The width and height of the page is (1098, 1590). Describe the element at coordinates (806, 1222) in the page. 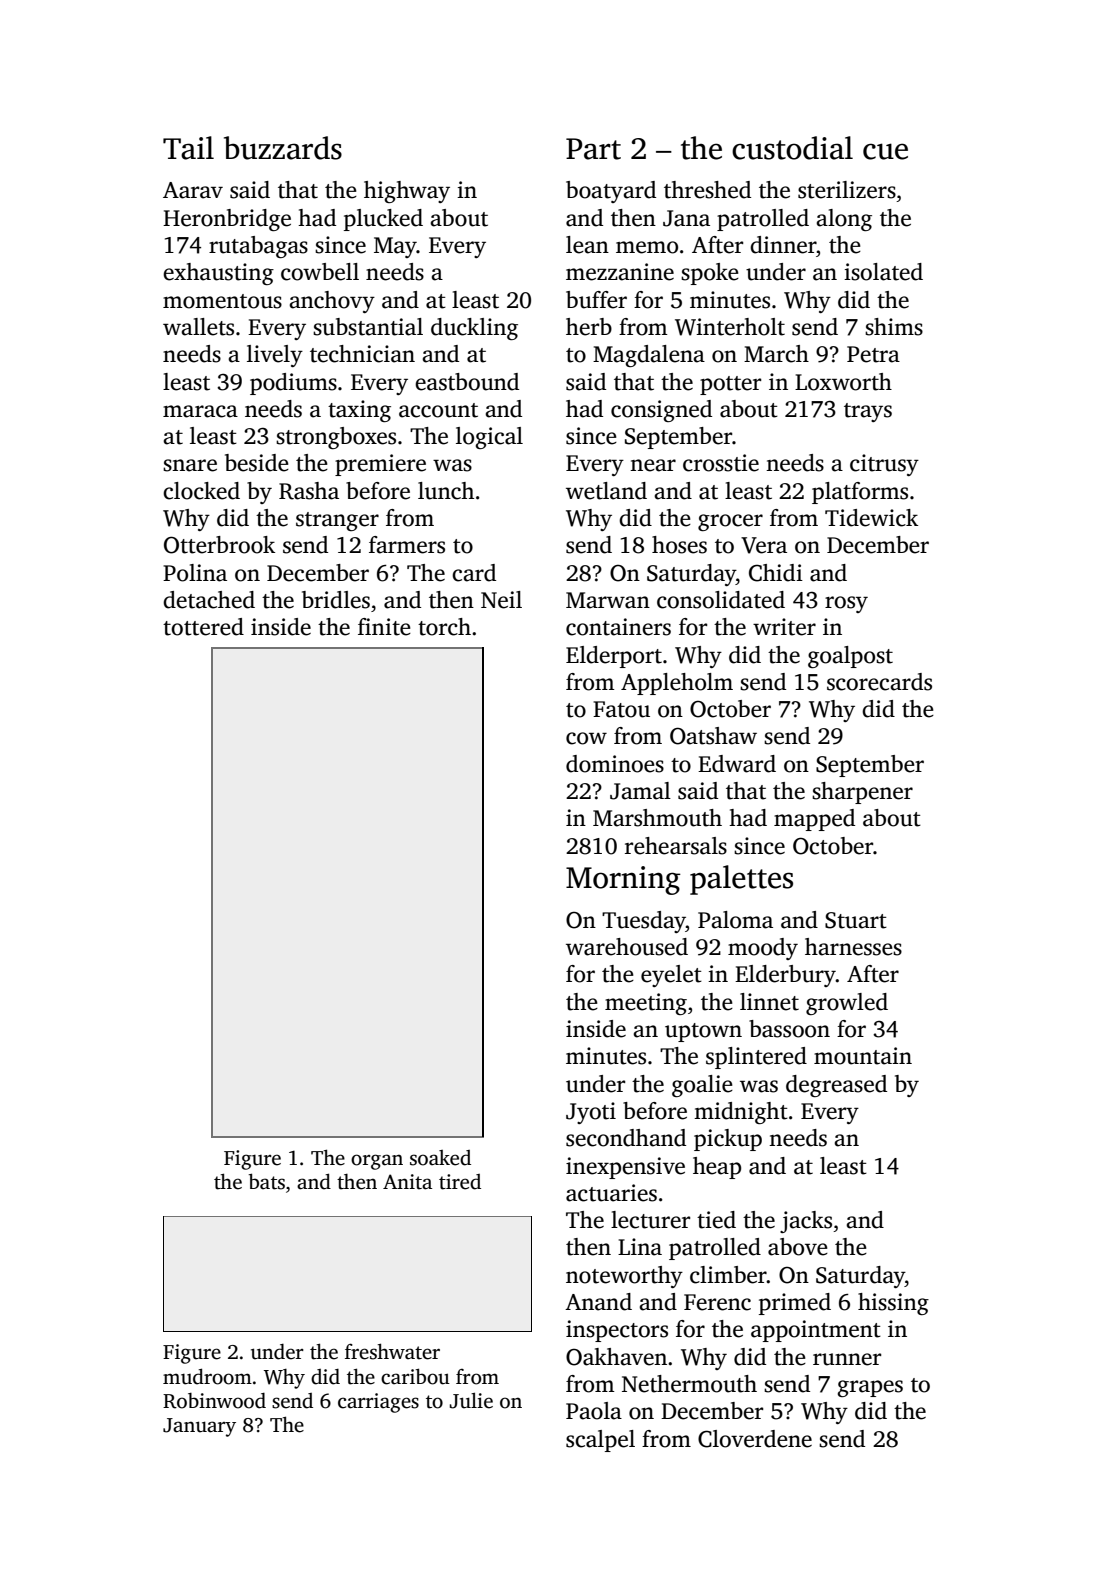

I see `jacks` at that location.
